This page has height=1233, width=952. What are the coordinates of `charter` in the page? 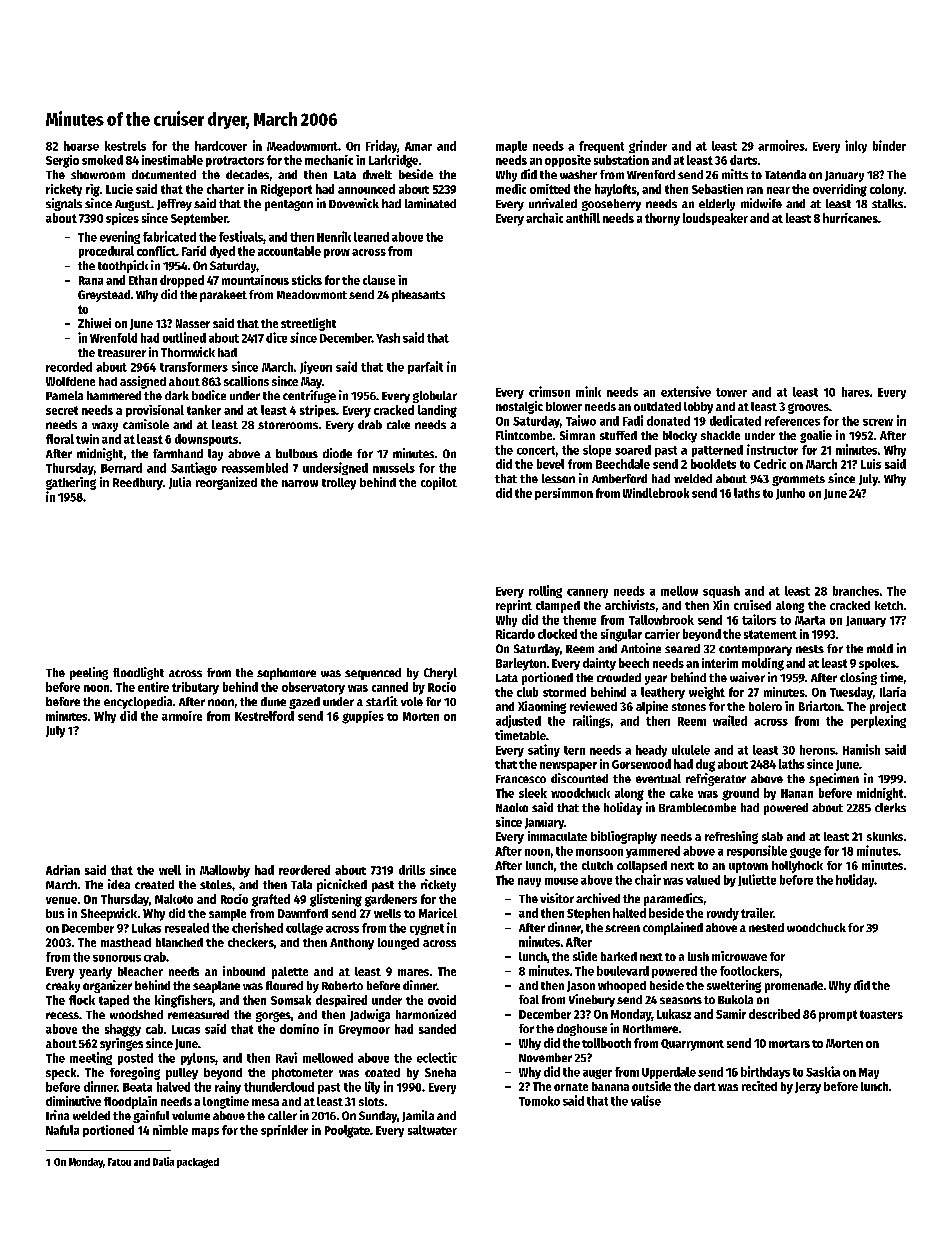 It's located at (225, 189).
